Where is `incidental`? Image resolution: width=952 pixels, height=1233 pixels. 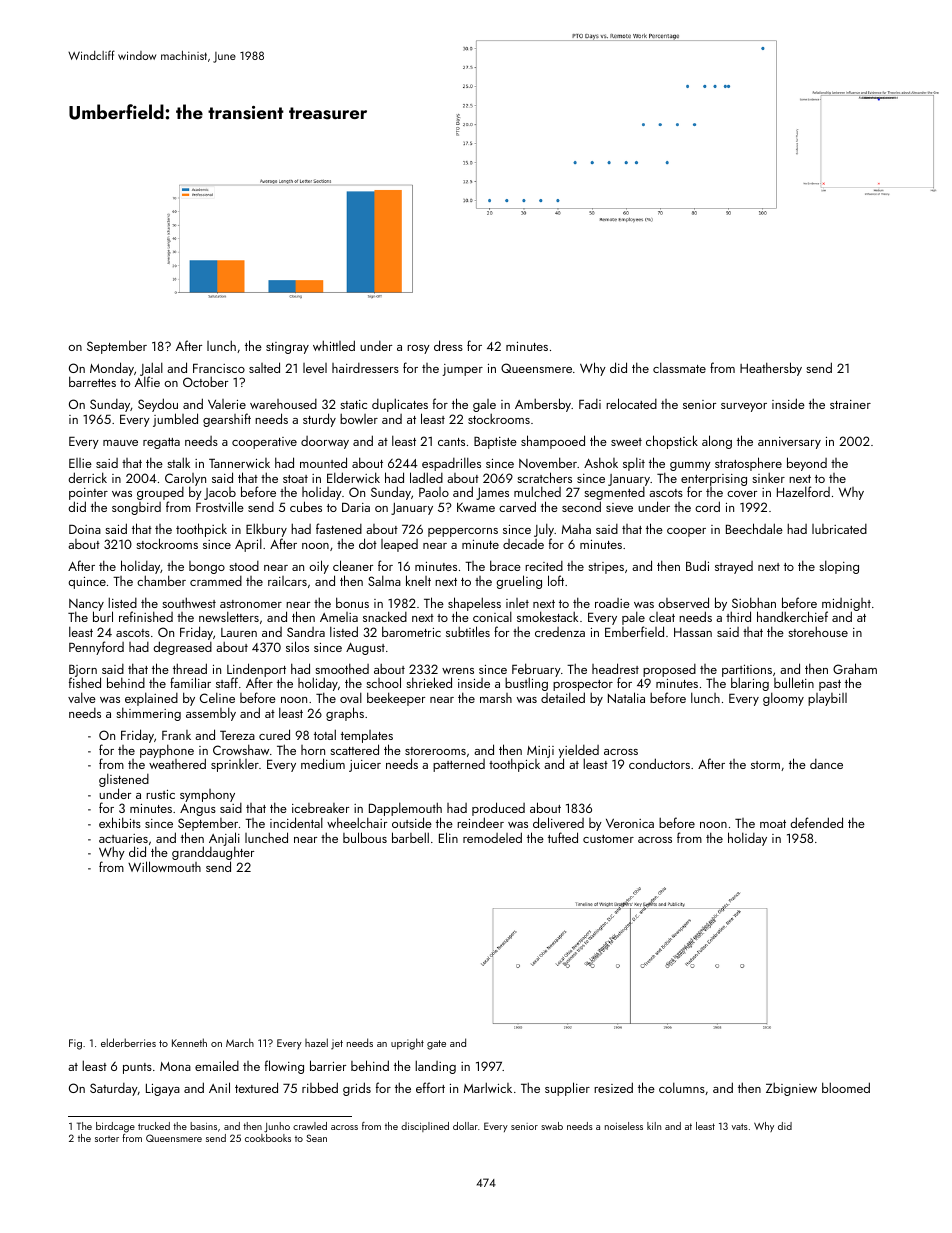 incidental is located at coordinates (296, 822).
